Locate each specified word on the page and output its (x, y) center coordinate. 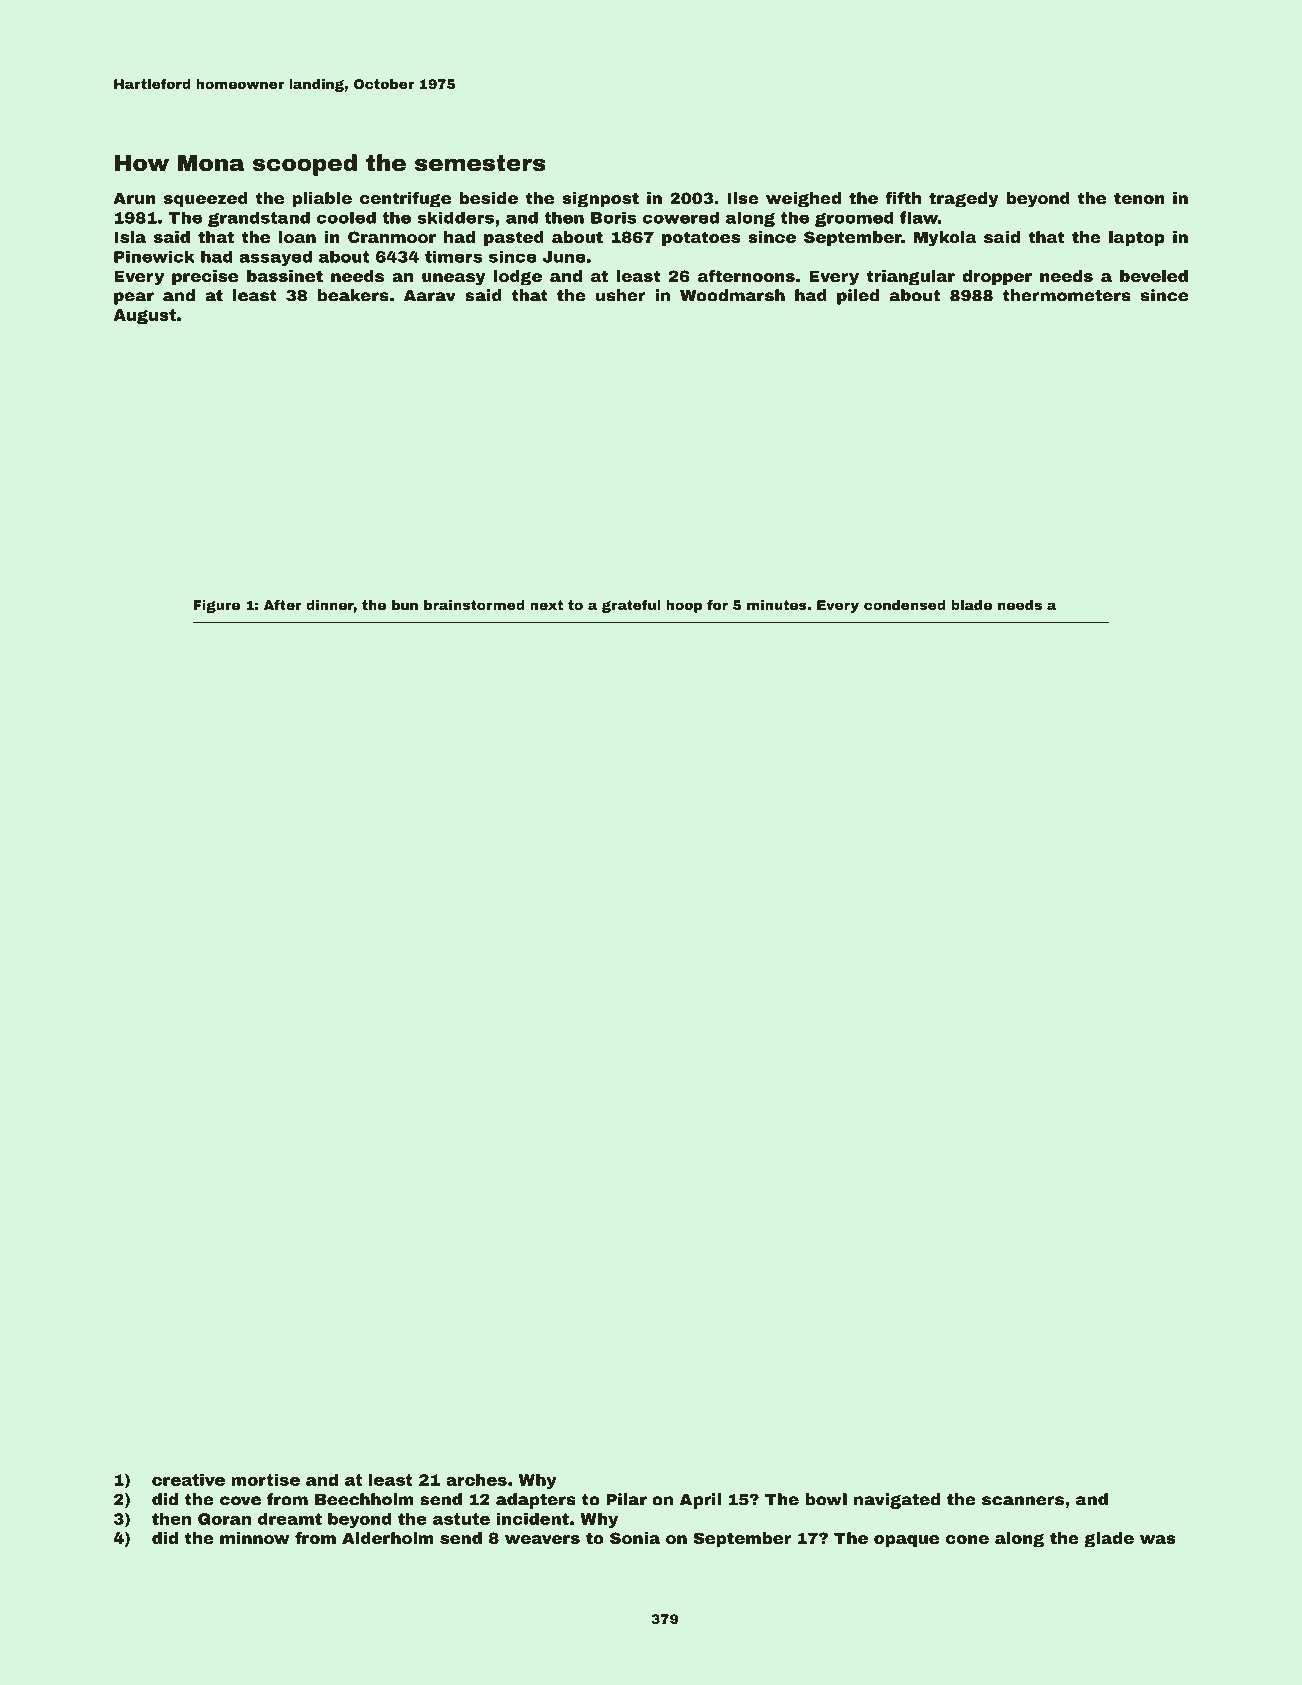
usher (621, 295)
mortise (265, 1480)
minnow (255, 1538)
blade (971, 605)
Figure (216, 606)
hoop (684, 606)
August (144, 316)
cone (967, 1539)
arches (476, 1480)
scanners (1023, 1501)
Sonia (635, 1538)
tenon (1139, 198)
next (546, 605)
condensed (905, 605)
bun (405, 605)
